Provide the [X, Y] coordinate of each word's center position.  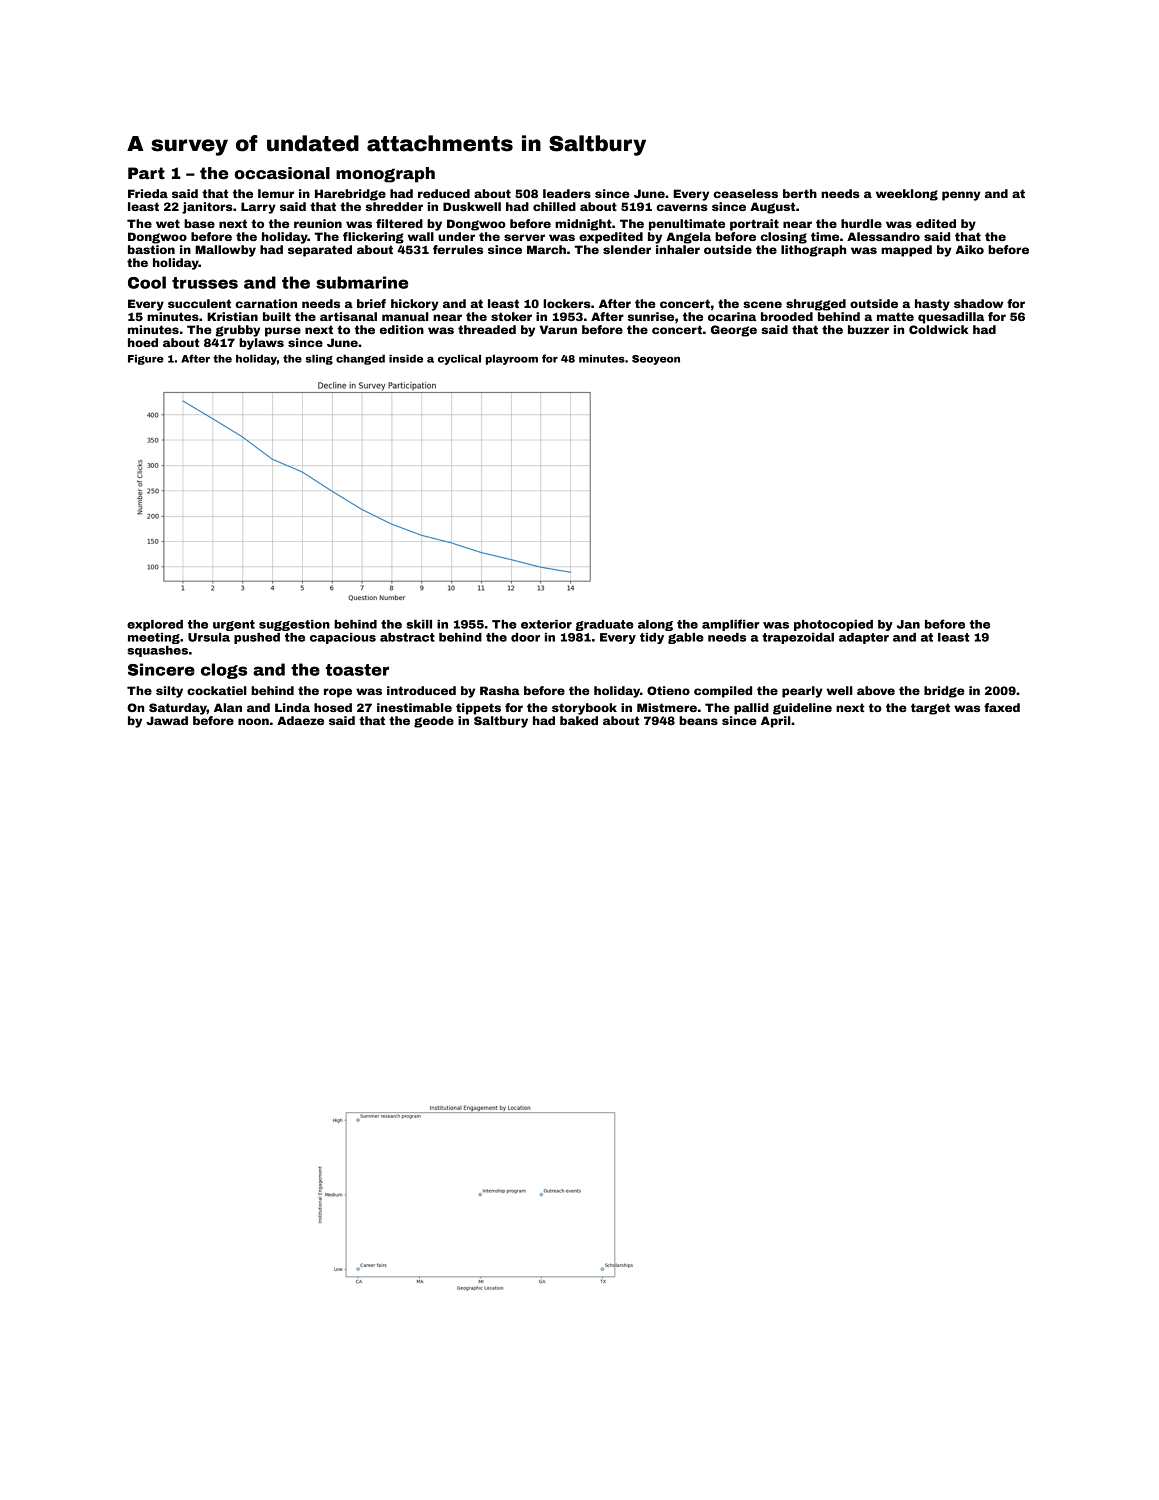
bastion [151, 249]
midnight [583, 225]
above [876, 690]
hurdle [861, 223]
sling [319, 359]
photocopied [833, 625]
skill [419, 624]
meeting [154, 638]
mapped [906, 251]
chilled [554, 206]
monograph [385, 175]
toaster [357, 670]
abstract [407, 637]
